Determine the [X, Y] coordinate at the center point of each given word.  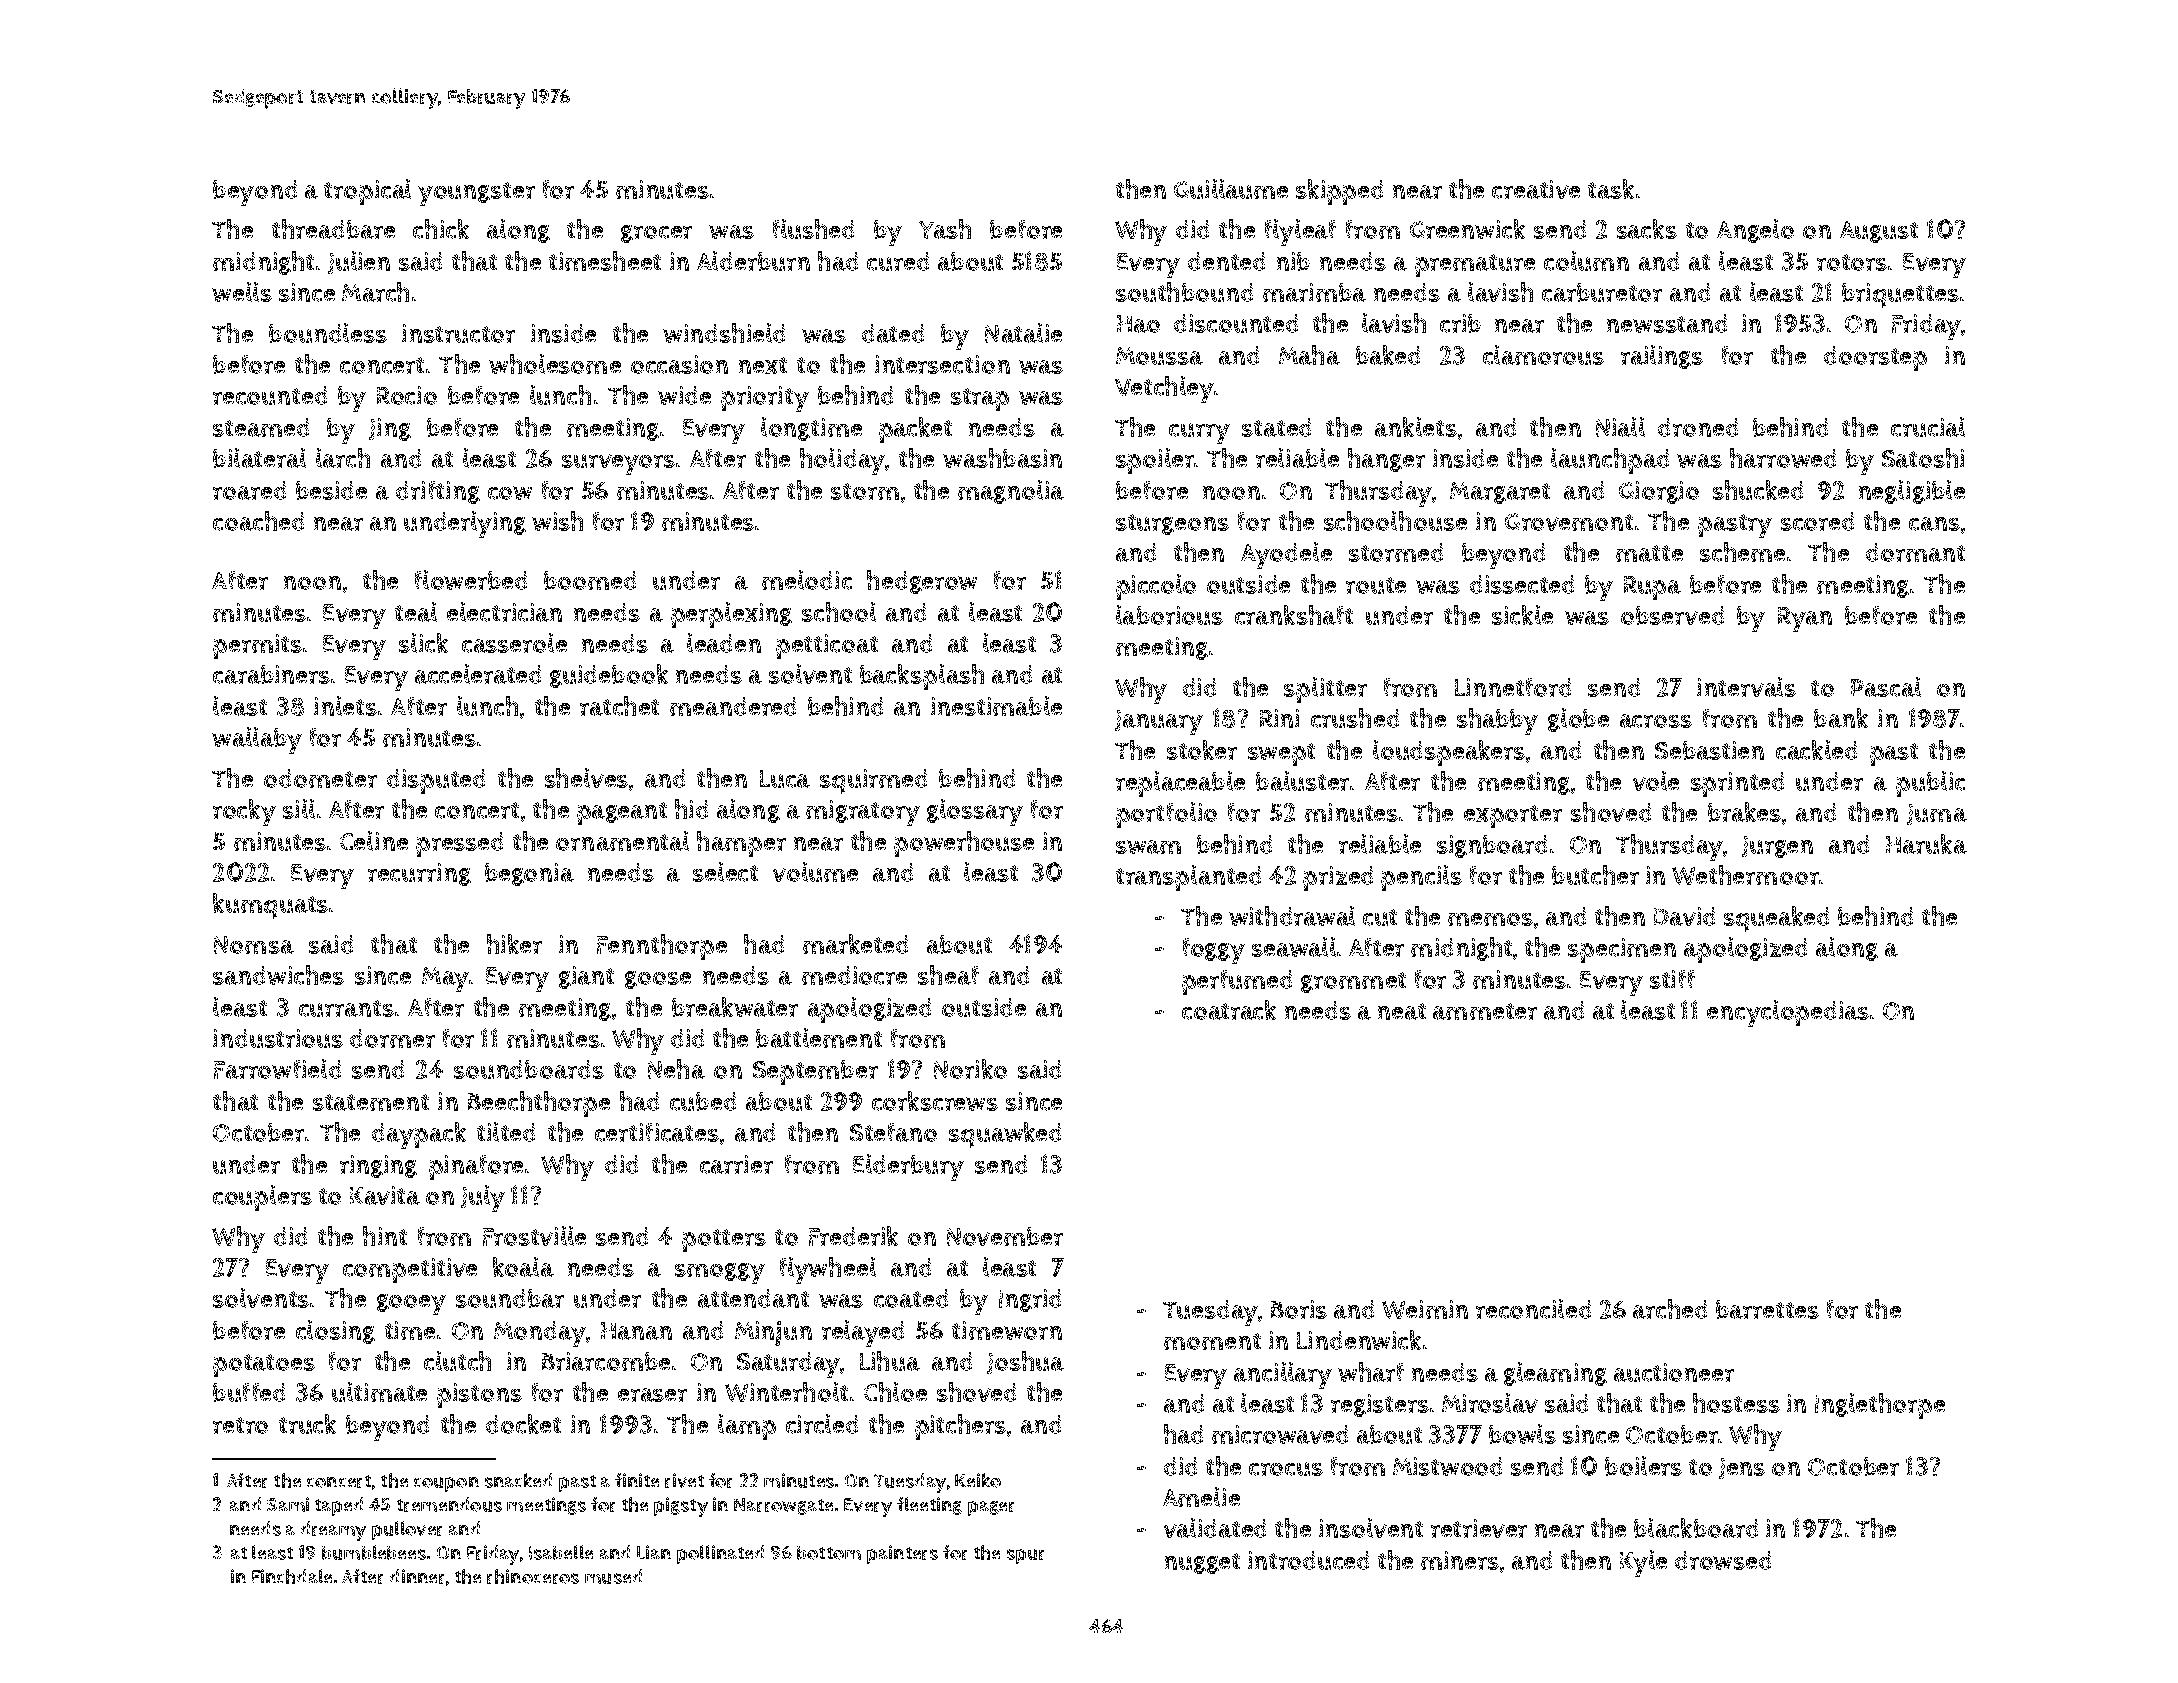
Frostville [534, 1236]
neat [1402, 1011]
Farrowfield [277, 1069]
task [1611, 189]
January [1159, 722]
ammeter [1485, 1011]
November [1005, 1236]
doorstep [1875, 358]
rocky [244, 812]
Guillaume [1231, 189]
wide [684, 395]
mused [613, 1576]
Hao [1138, 324]
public [1930, 784]
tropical [367, 192]
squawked [1005, 1135]
